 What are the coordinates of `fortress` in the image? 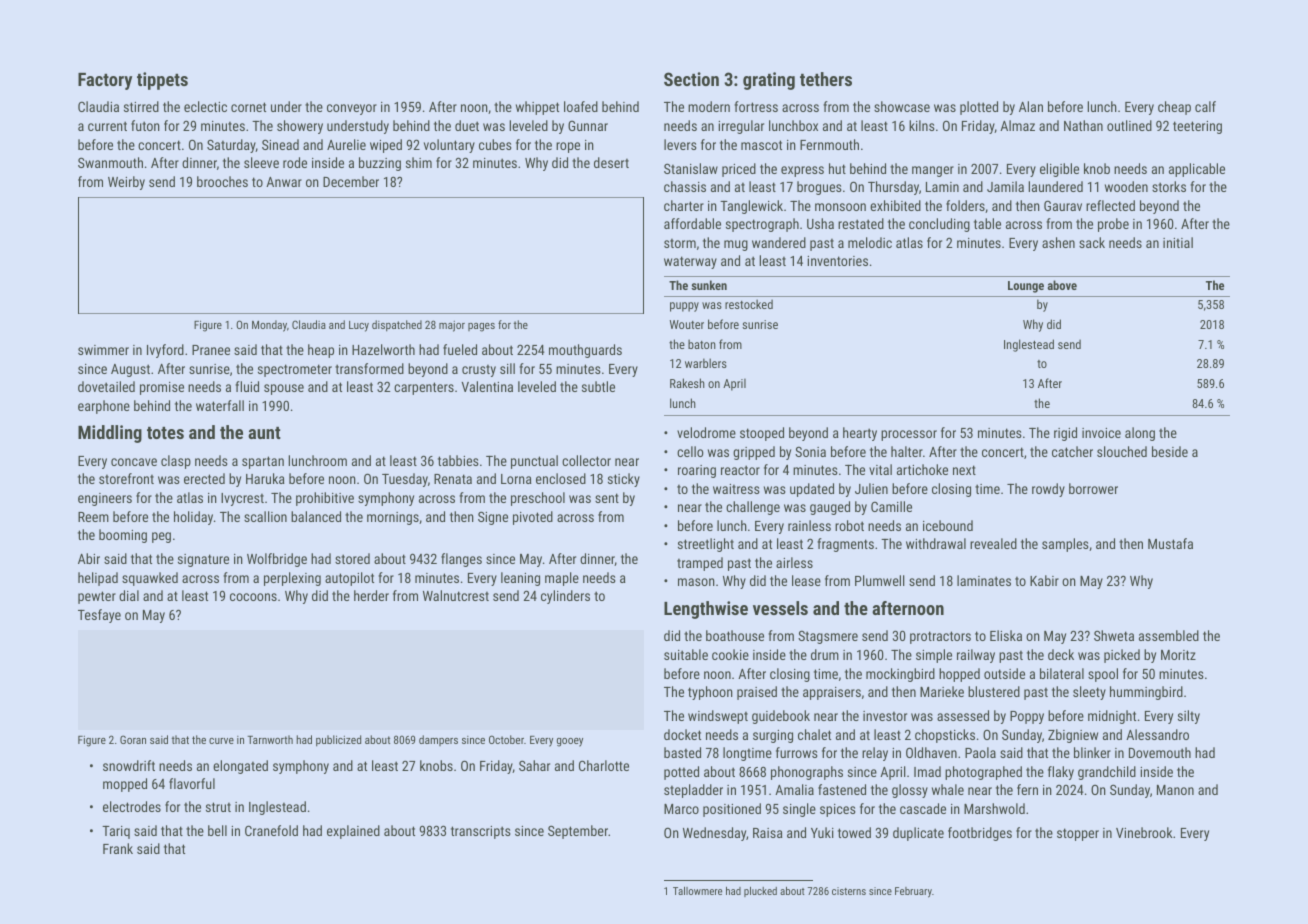 It's located at (756, 106).
